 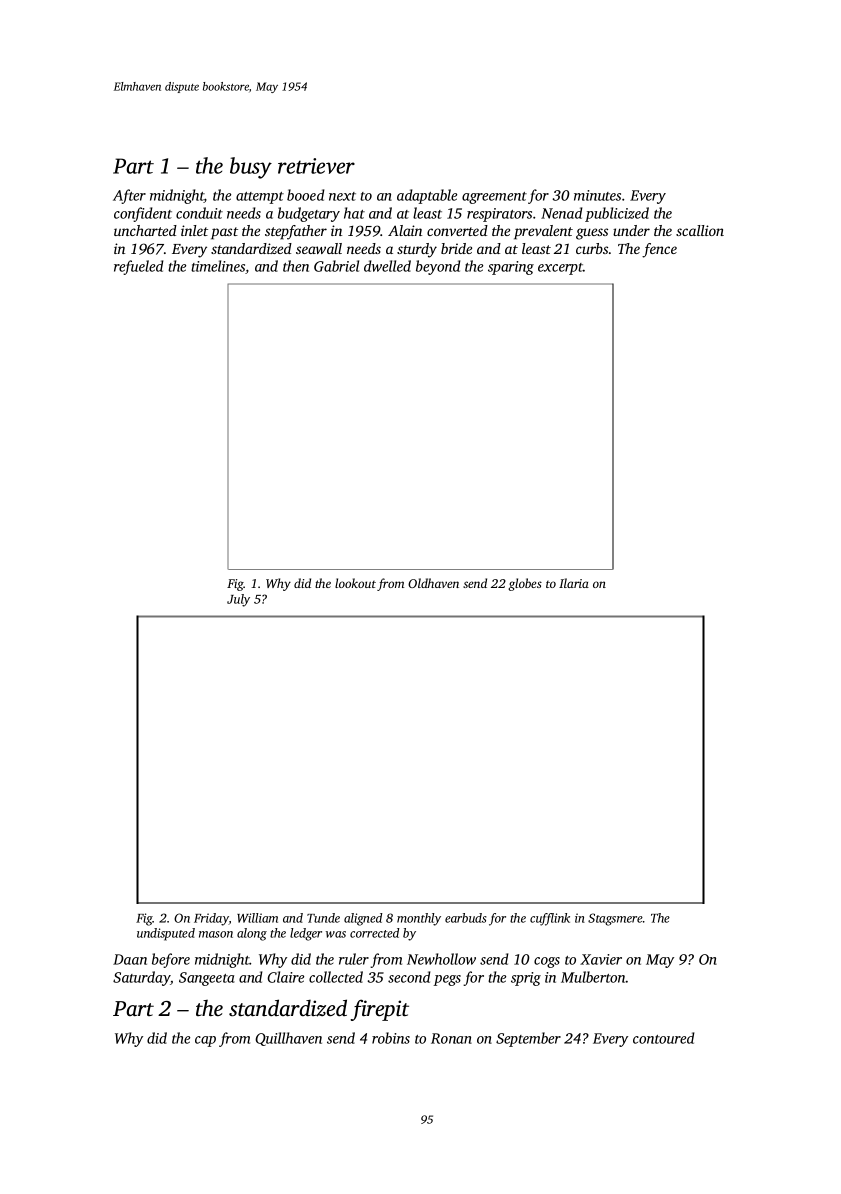 I want to click on along, so click(x=252, y=934).
